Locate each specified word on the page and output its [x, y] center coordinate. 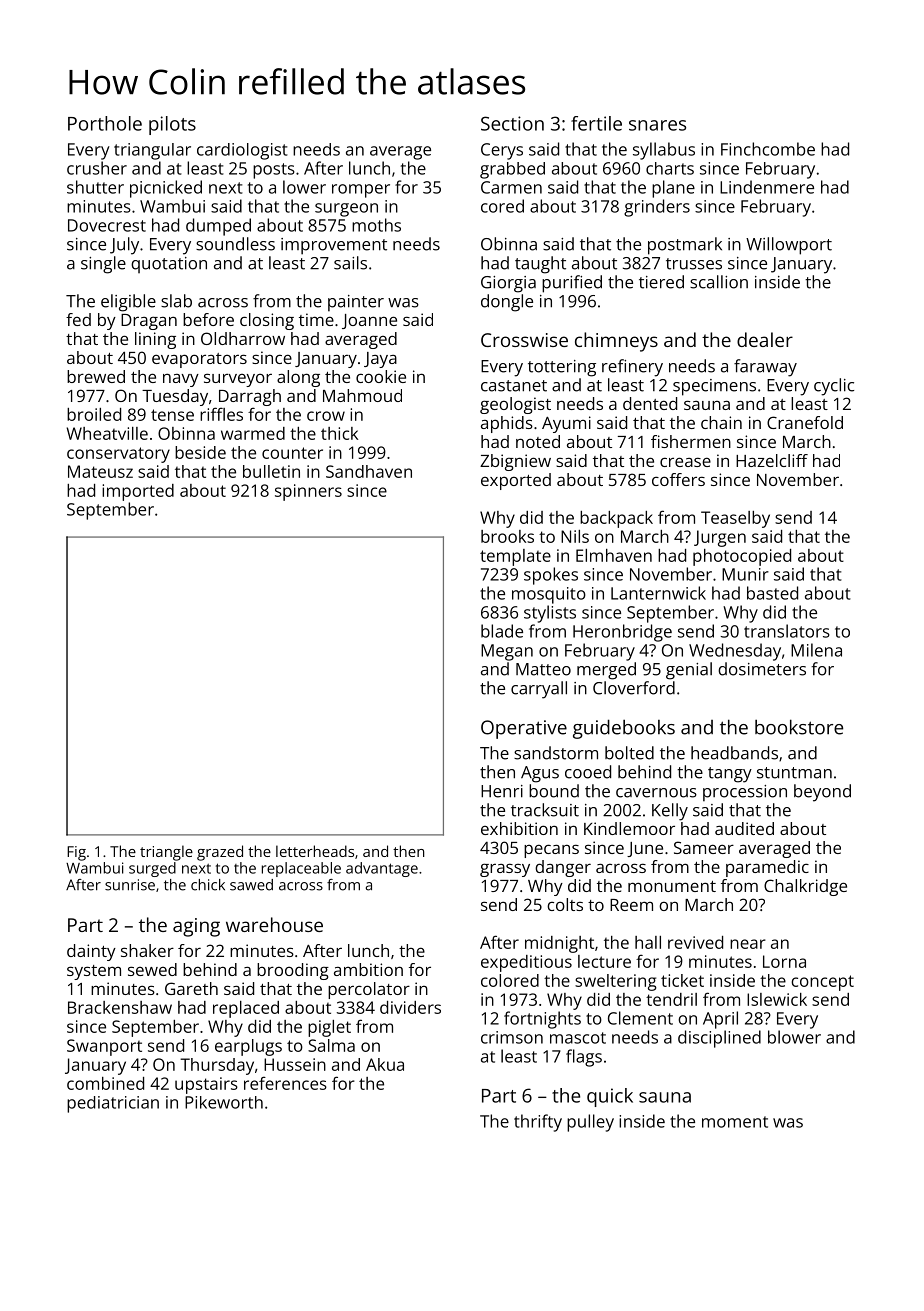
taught [540, 265]
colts [565, 904]
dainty [91, 952]
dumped [218, 227]
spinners [308, 492]
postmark [685, 246]
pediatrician [113, 1104]
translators [787, 631]
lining [155, 340]
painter [356, 303]
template [515, 557]
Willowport [789, 246]
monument [672, 886]
